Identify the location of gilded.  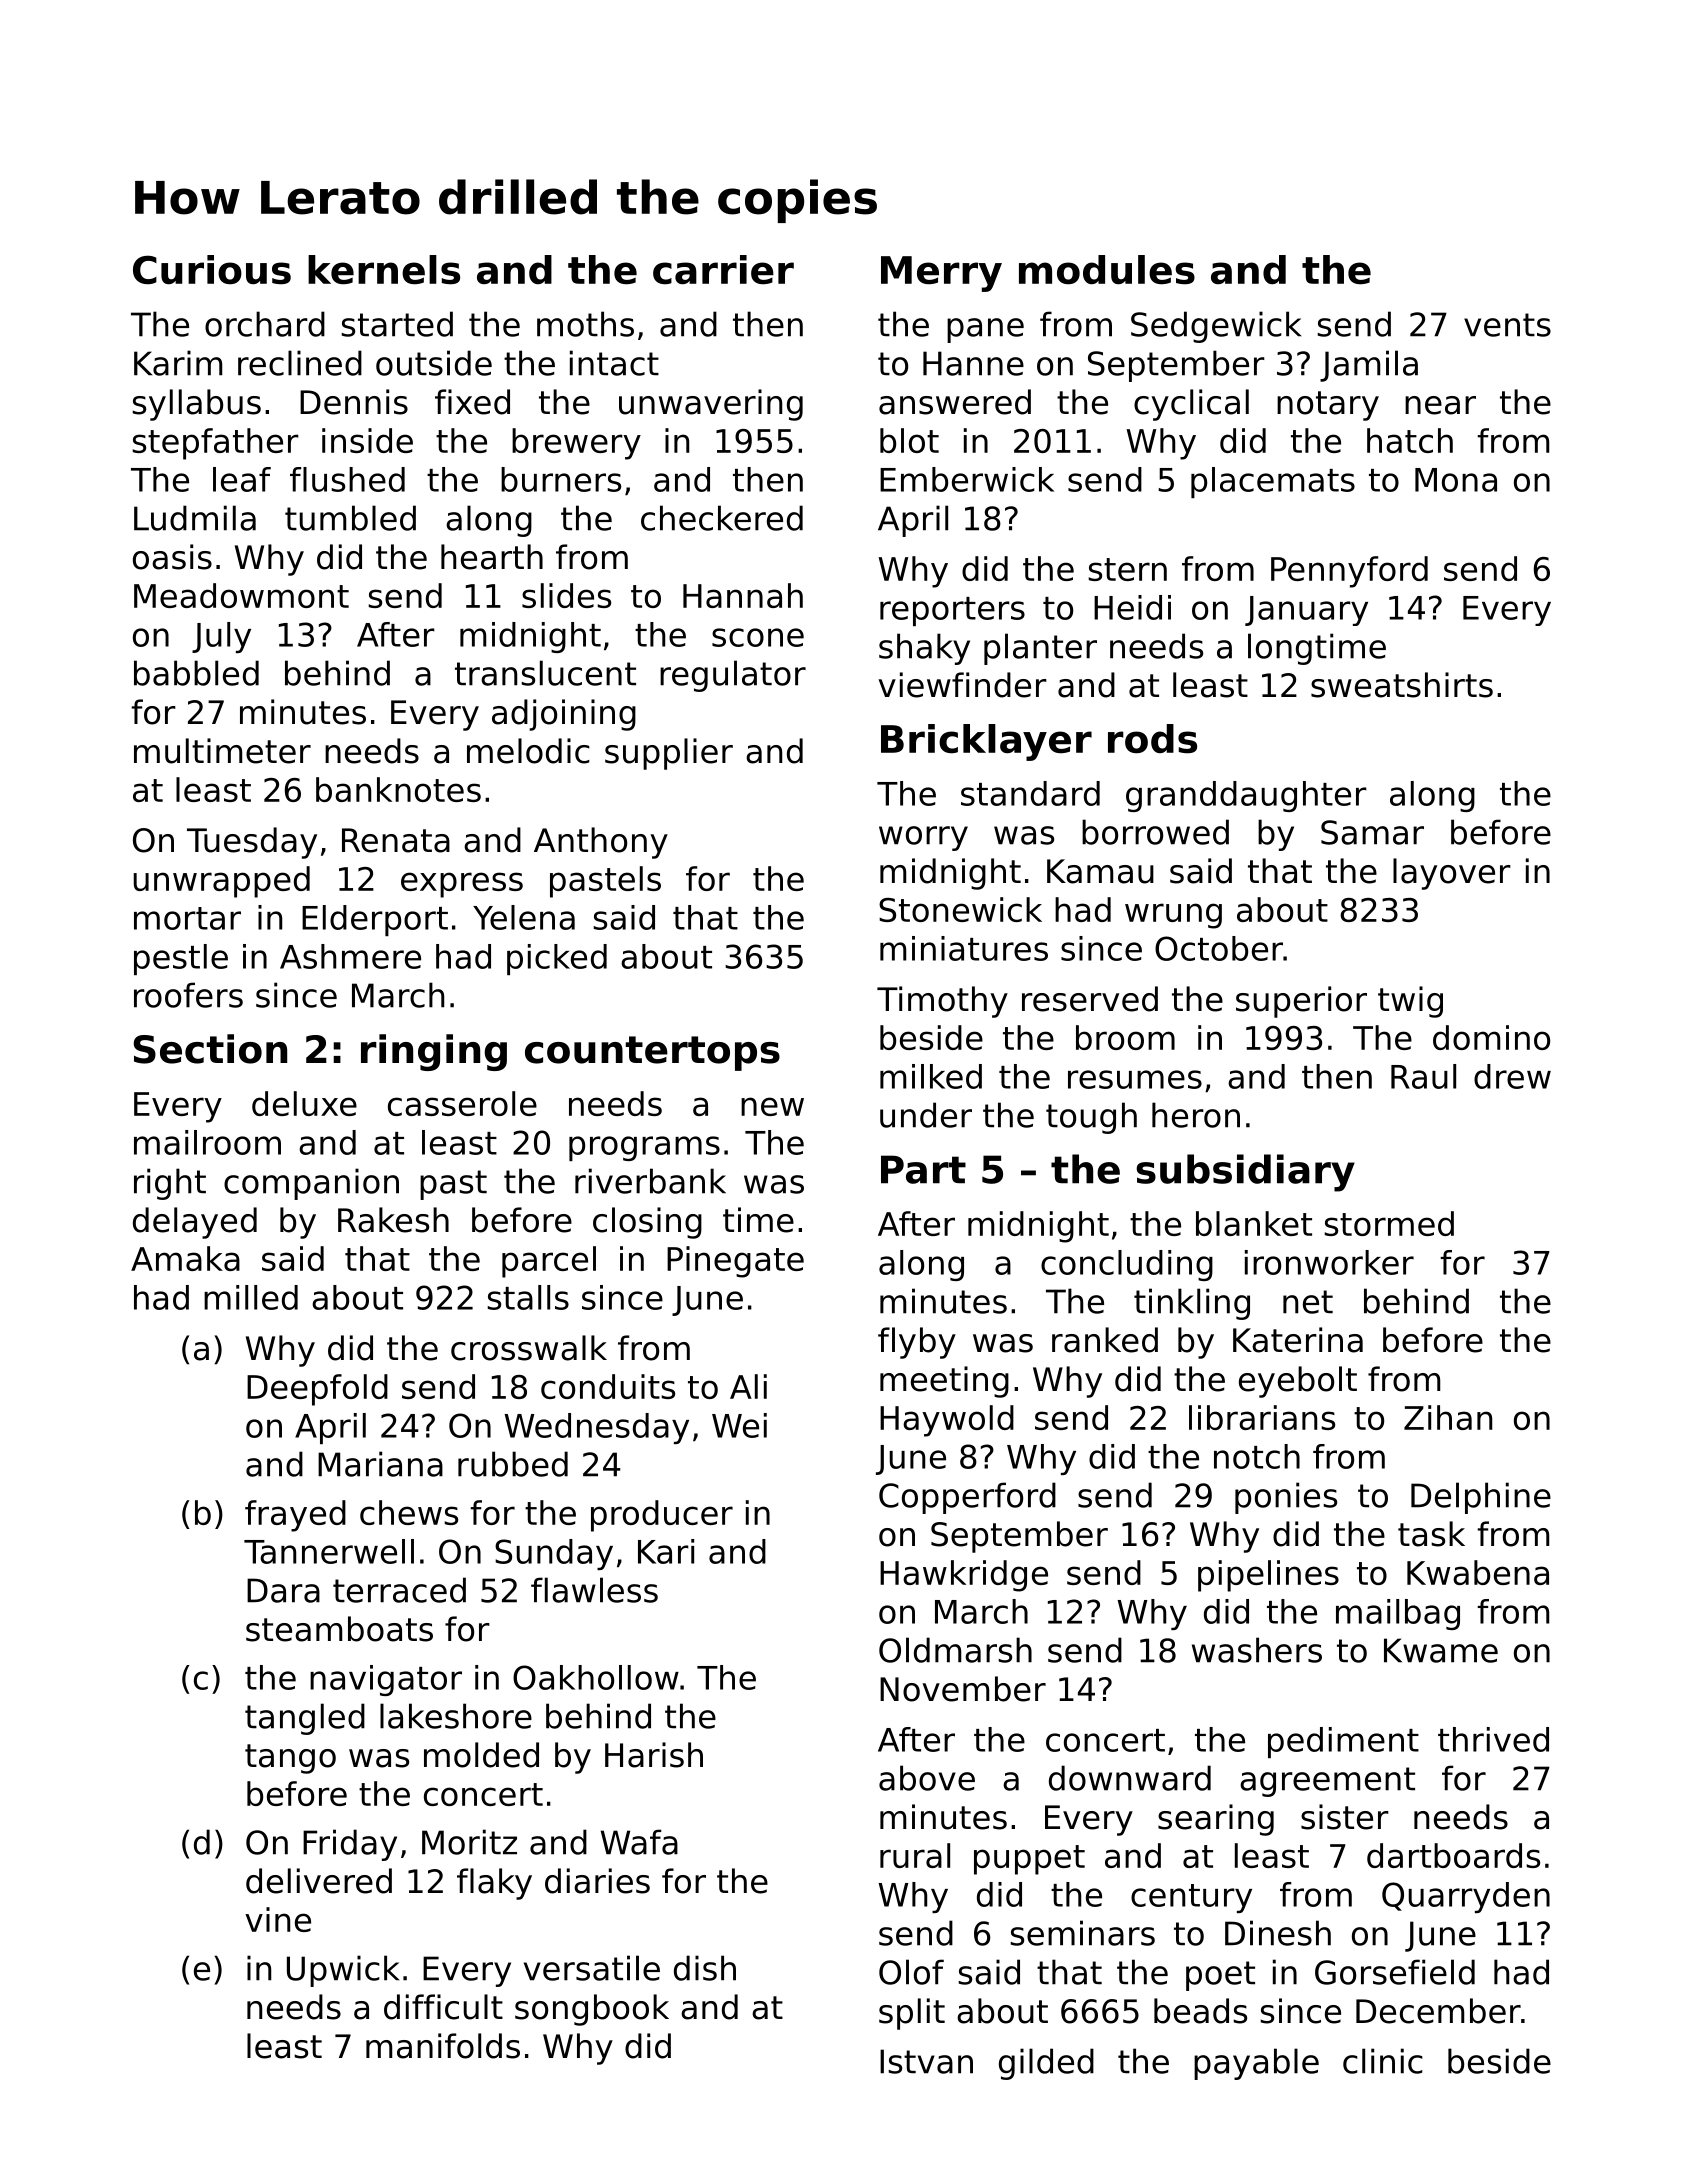
(1046, 2064).
